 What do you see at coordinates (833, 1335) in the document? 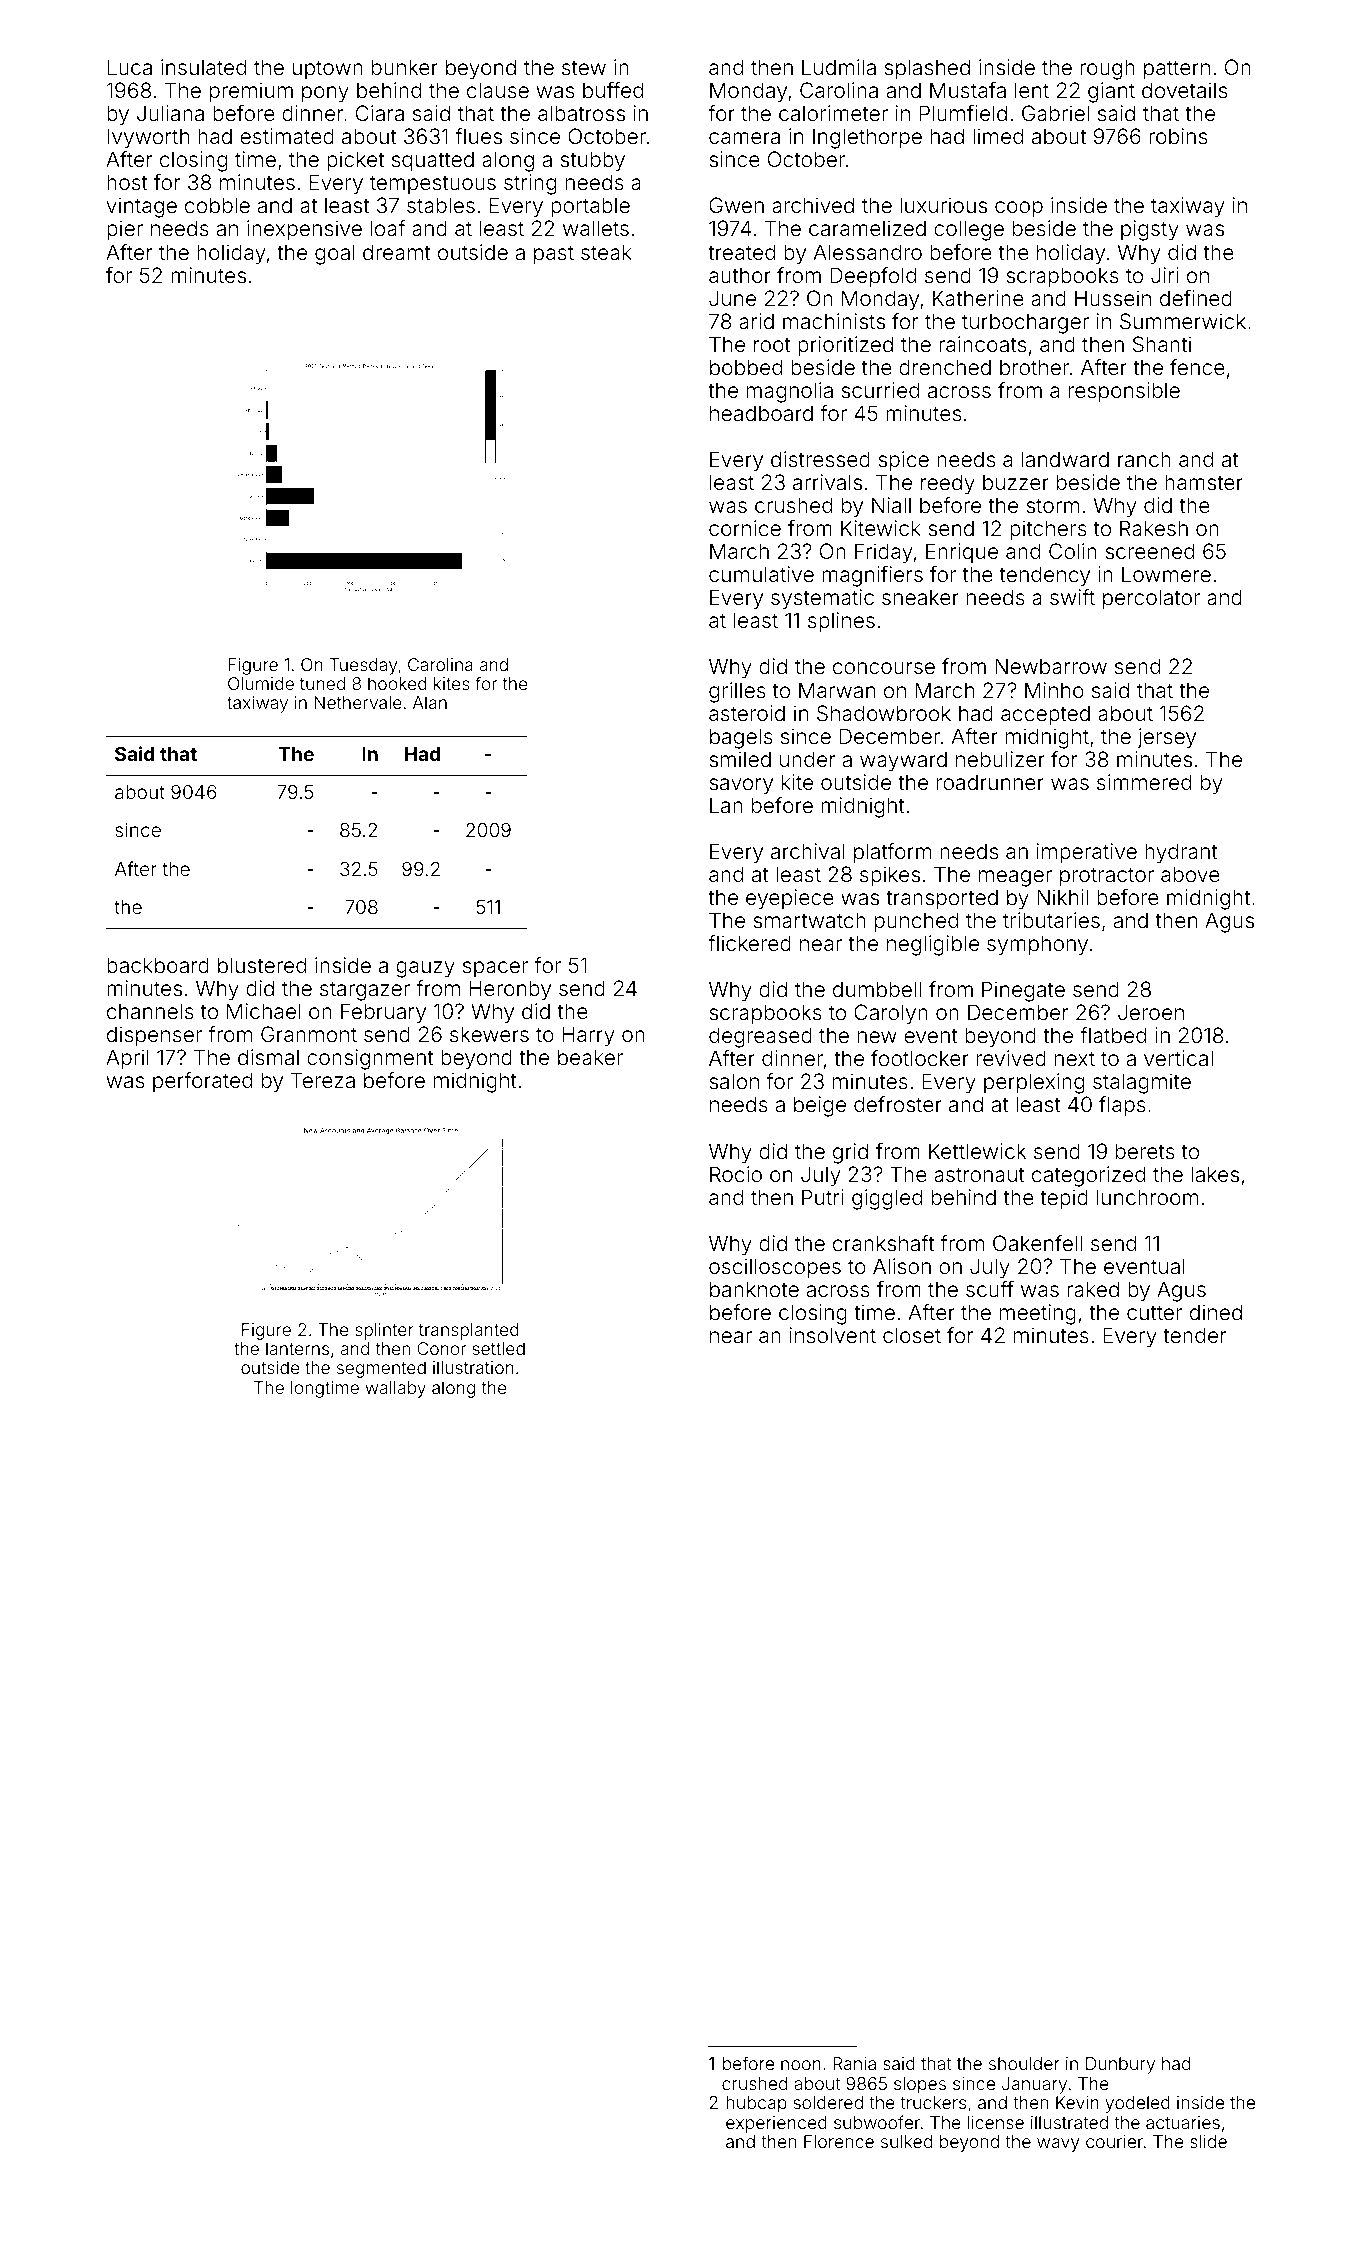
I see `insolvent` at bounding box center [833, 1335].
